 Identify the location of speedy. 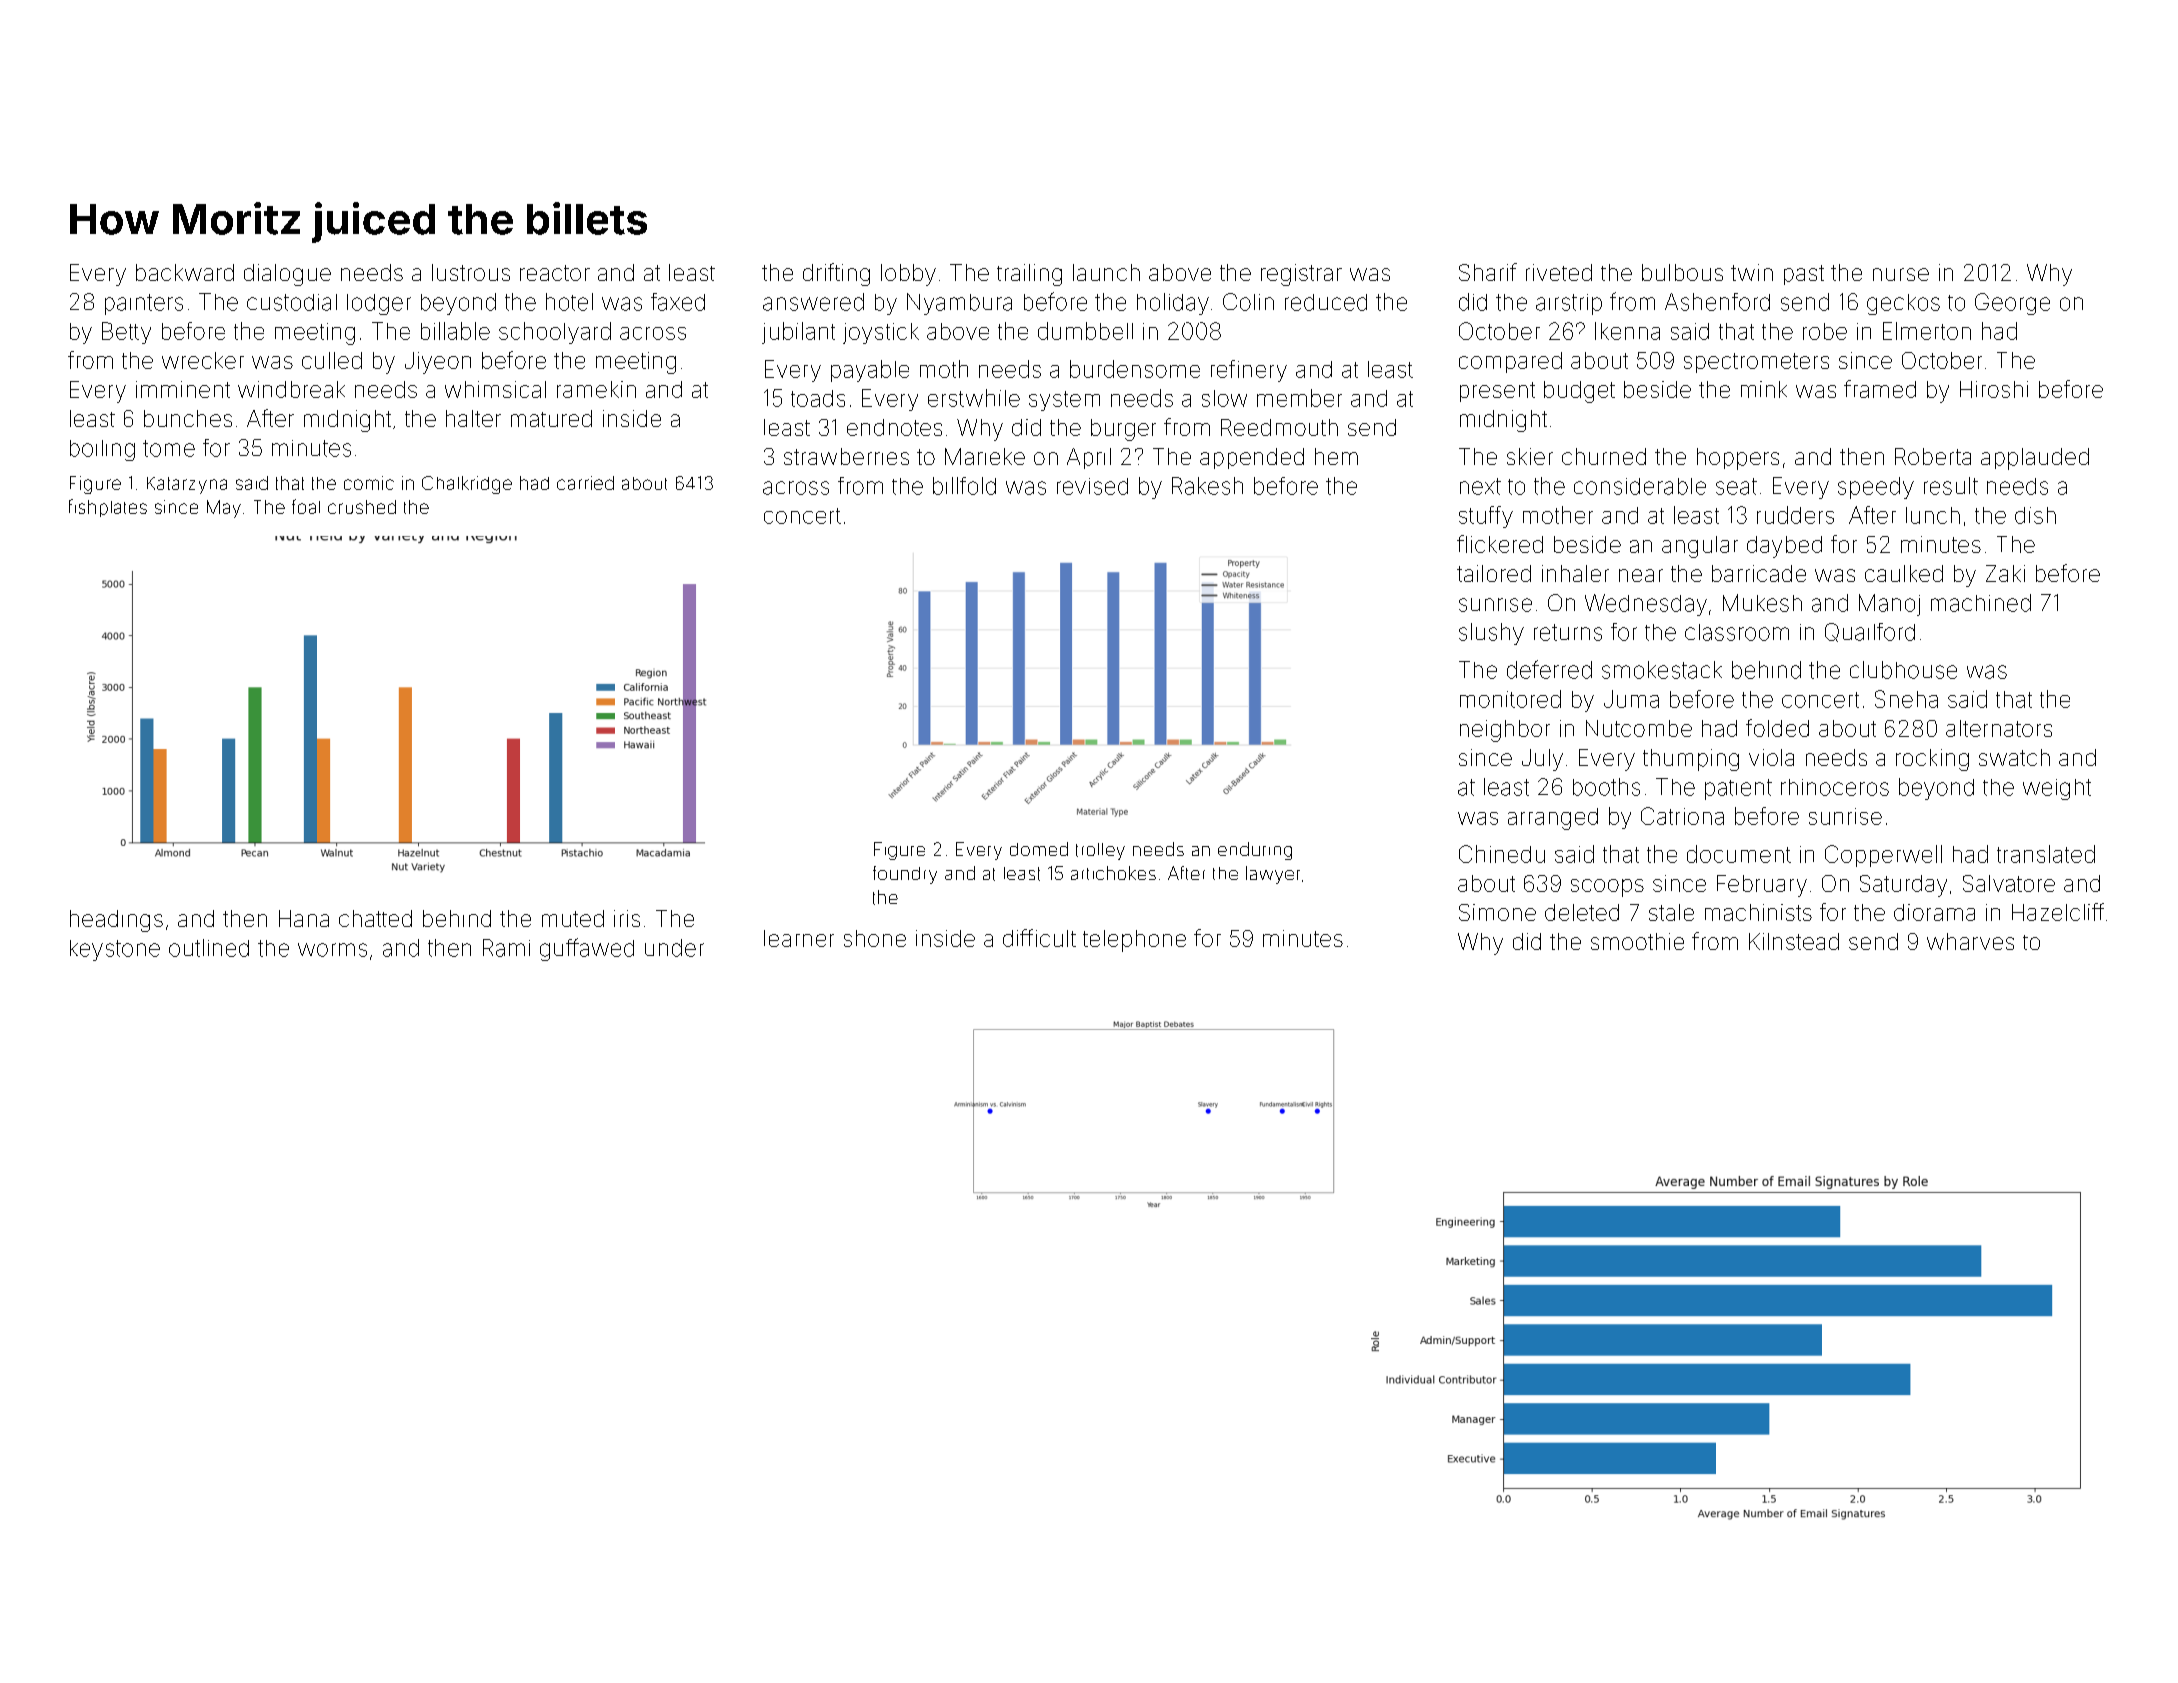
(1876, 488).
